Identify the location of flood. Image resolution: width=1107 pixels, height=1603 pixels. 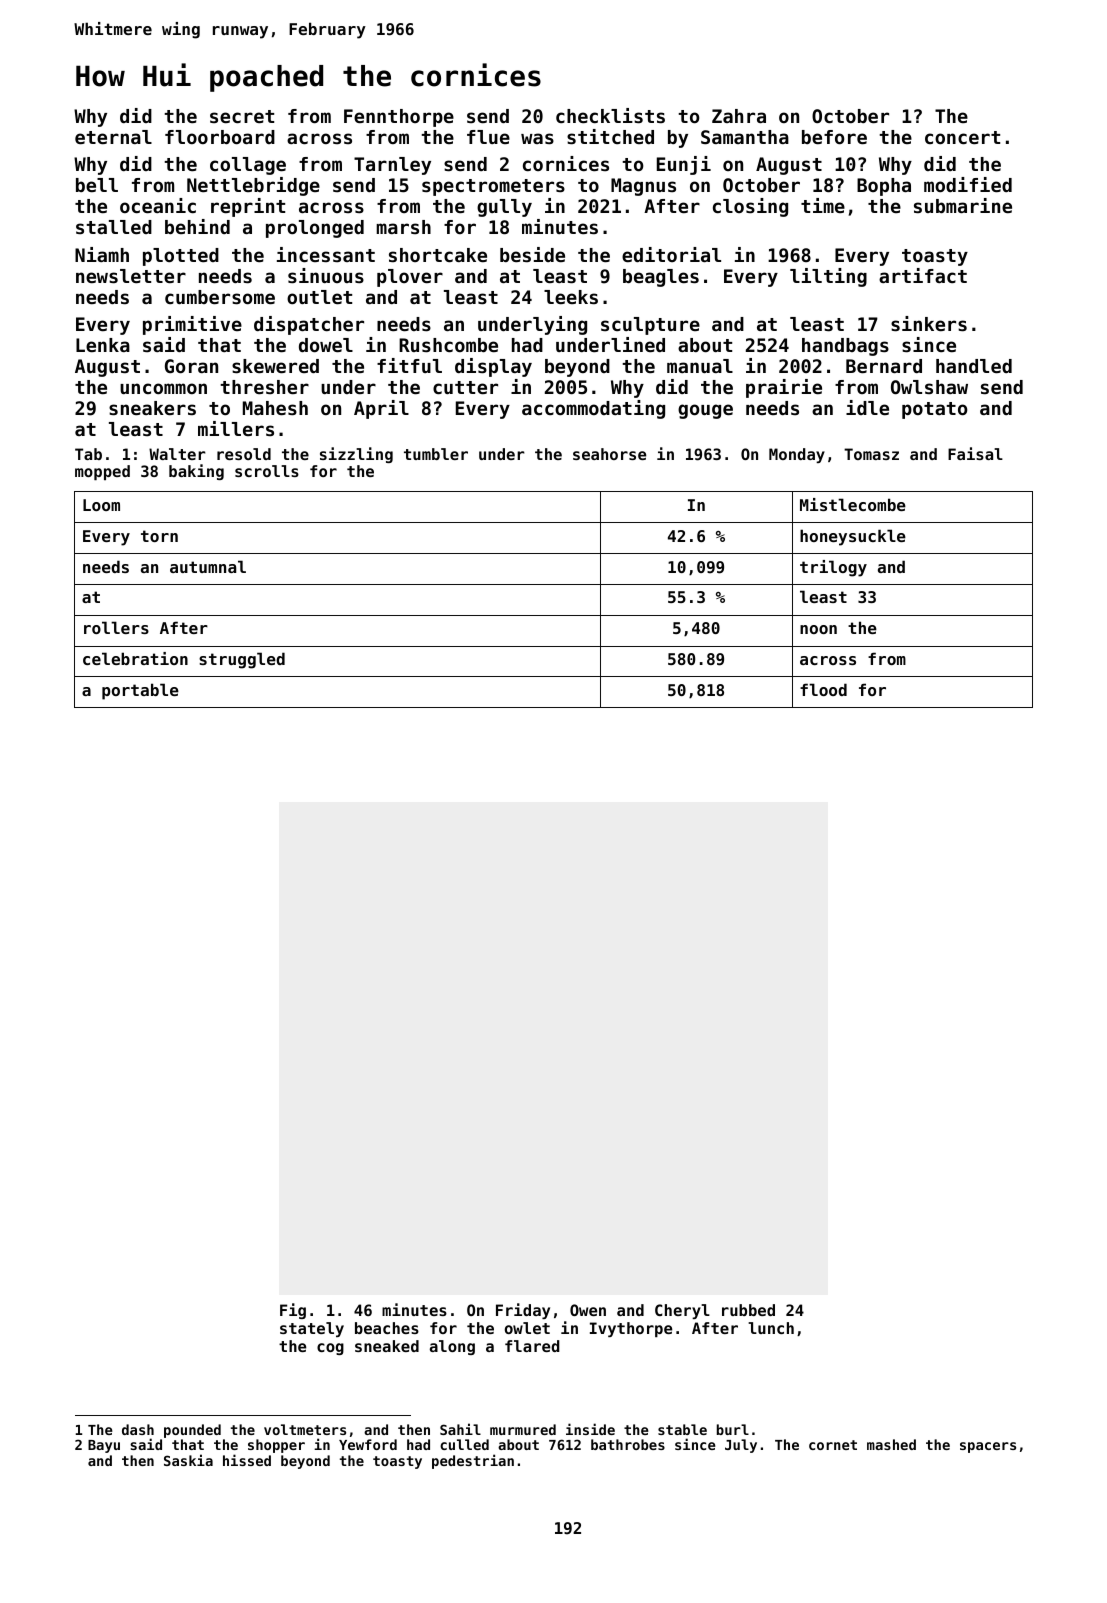
(823, 689).
